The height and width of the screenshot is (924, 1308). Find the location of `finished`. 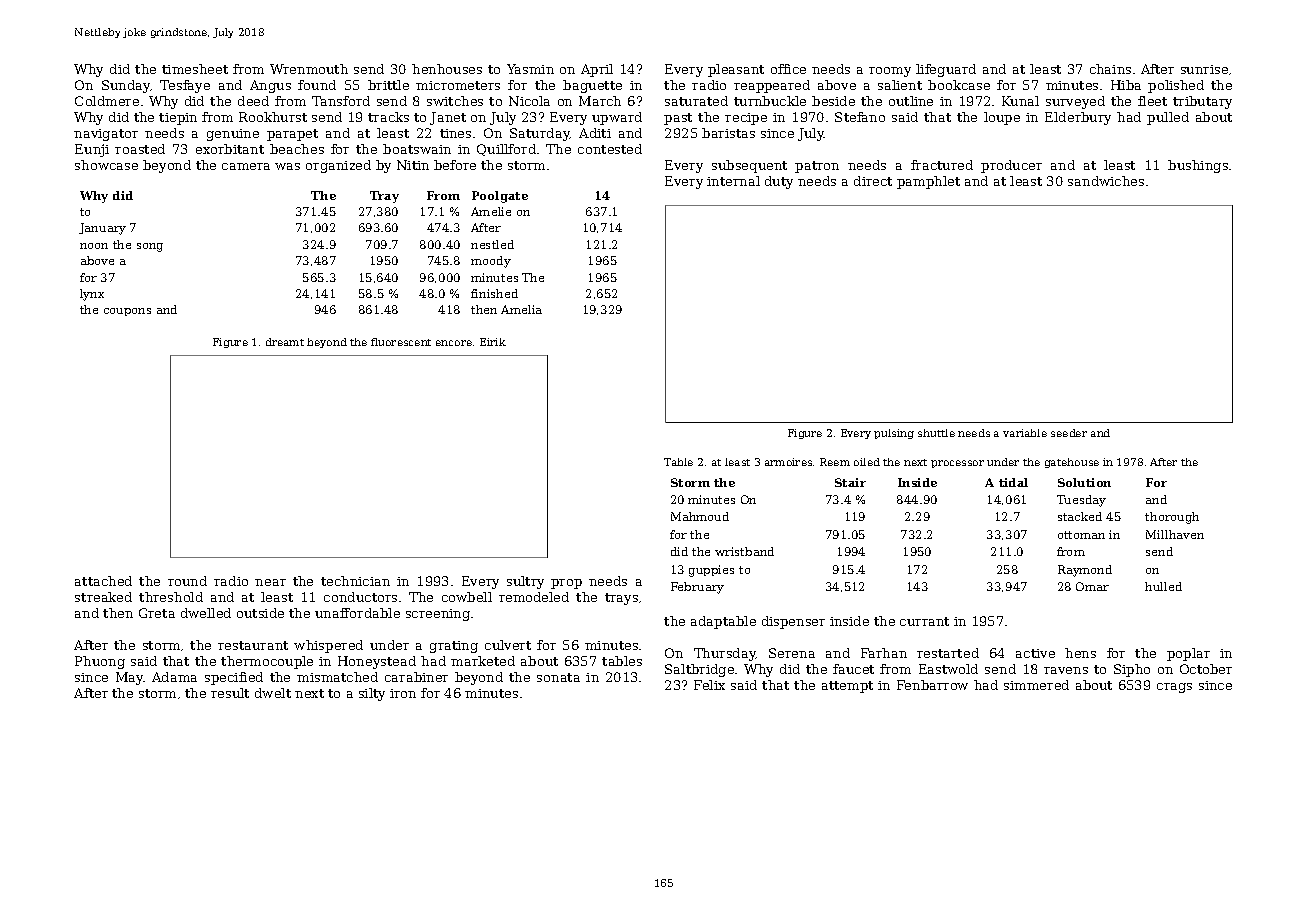

finished is located at coordinates (494, 293).
